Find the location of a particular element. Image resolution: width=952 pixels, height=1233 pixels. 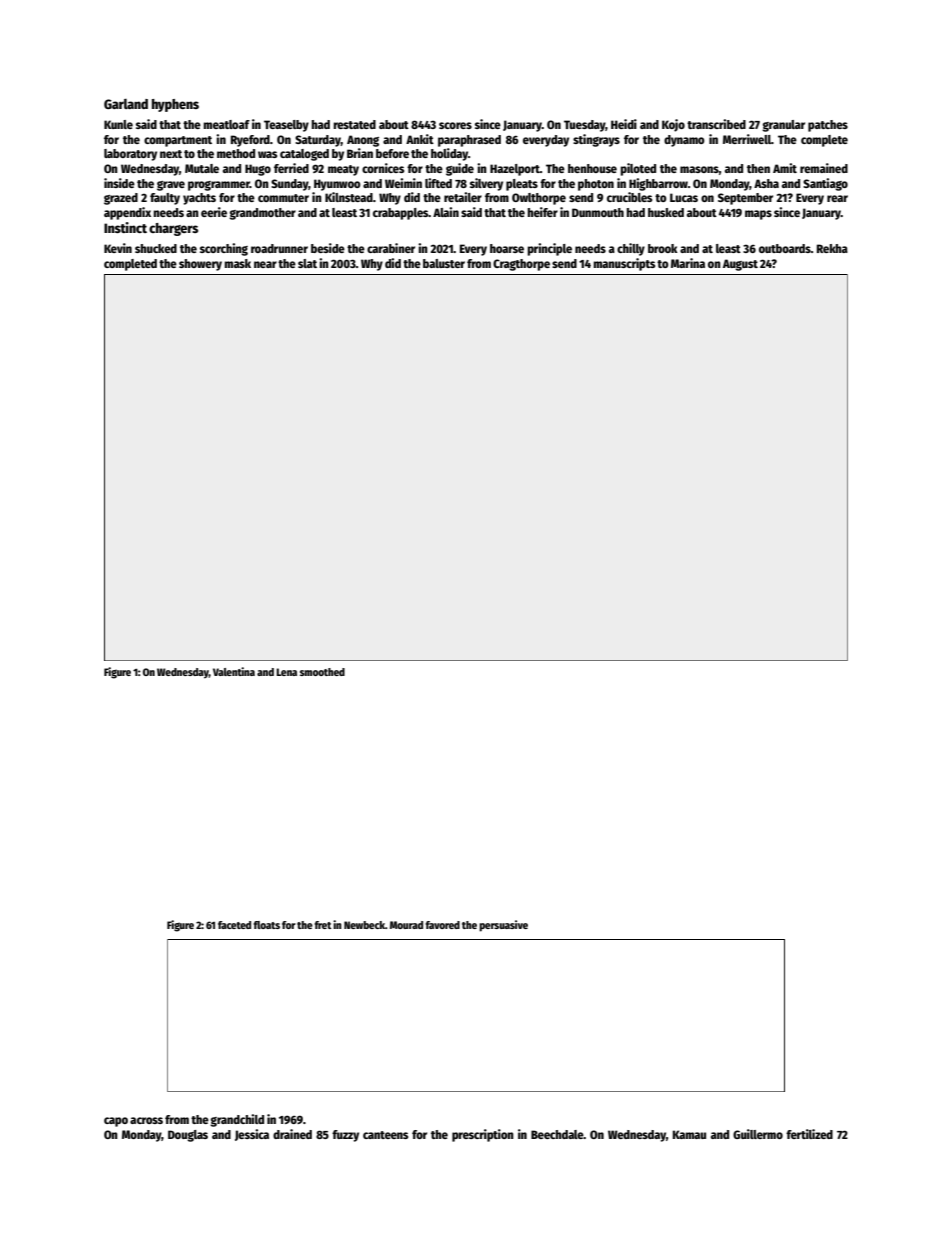

smoothed is located at coordinates (322, 672).
